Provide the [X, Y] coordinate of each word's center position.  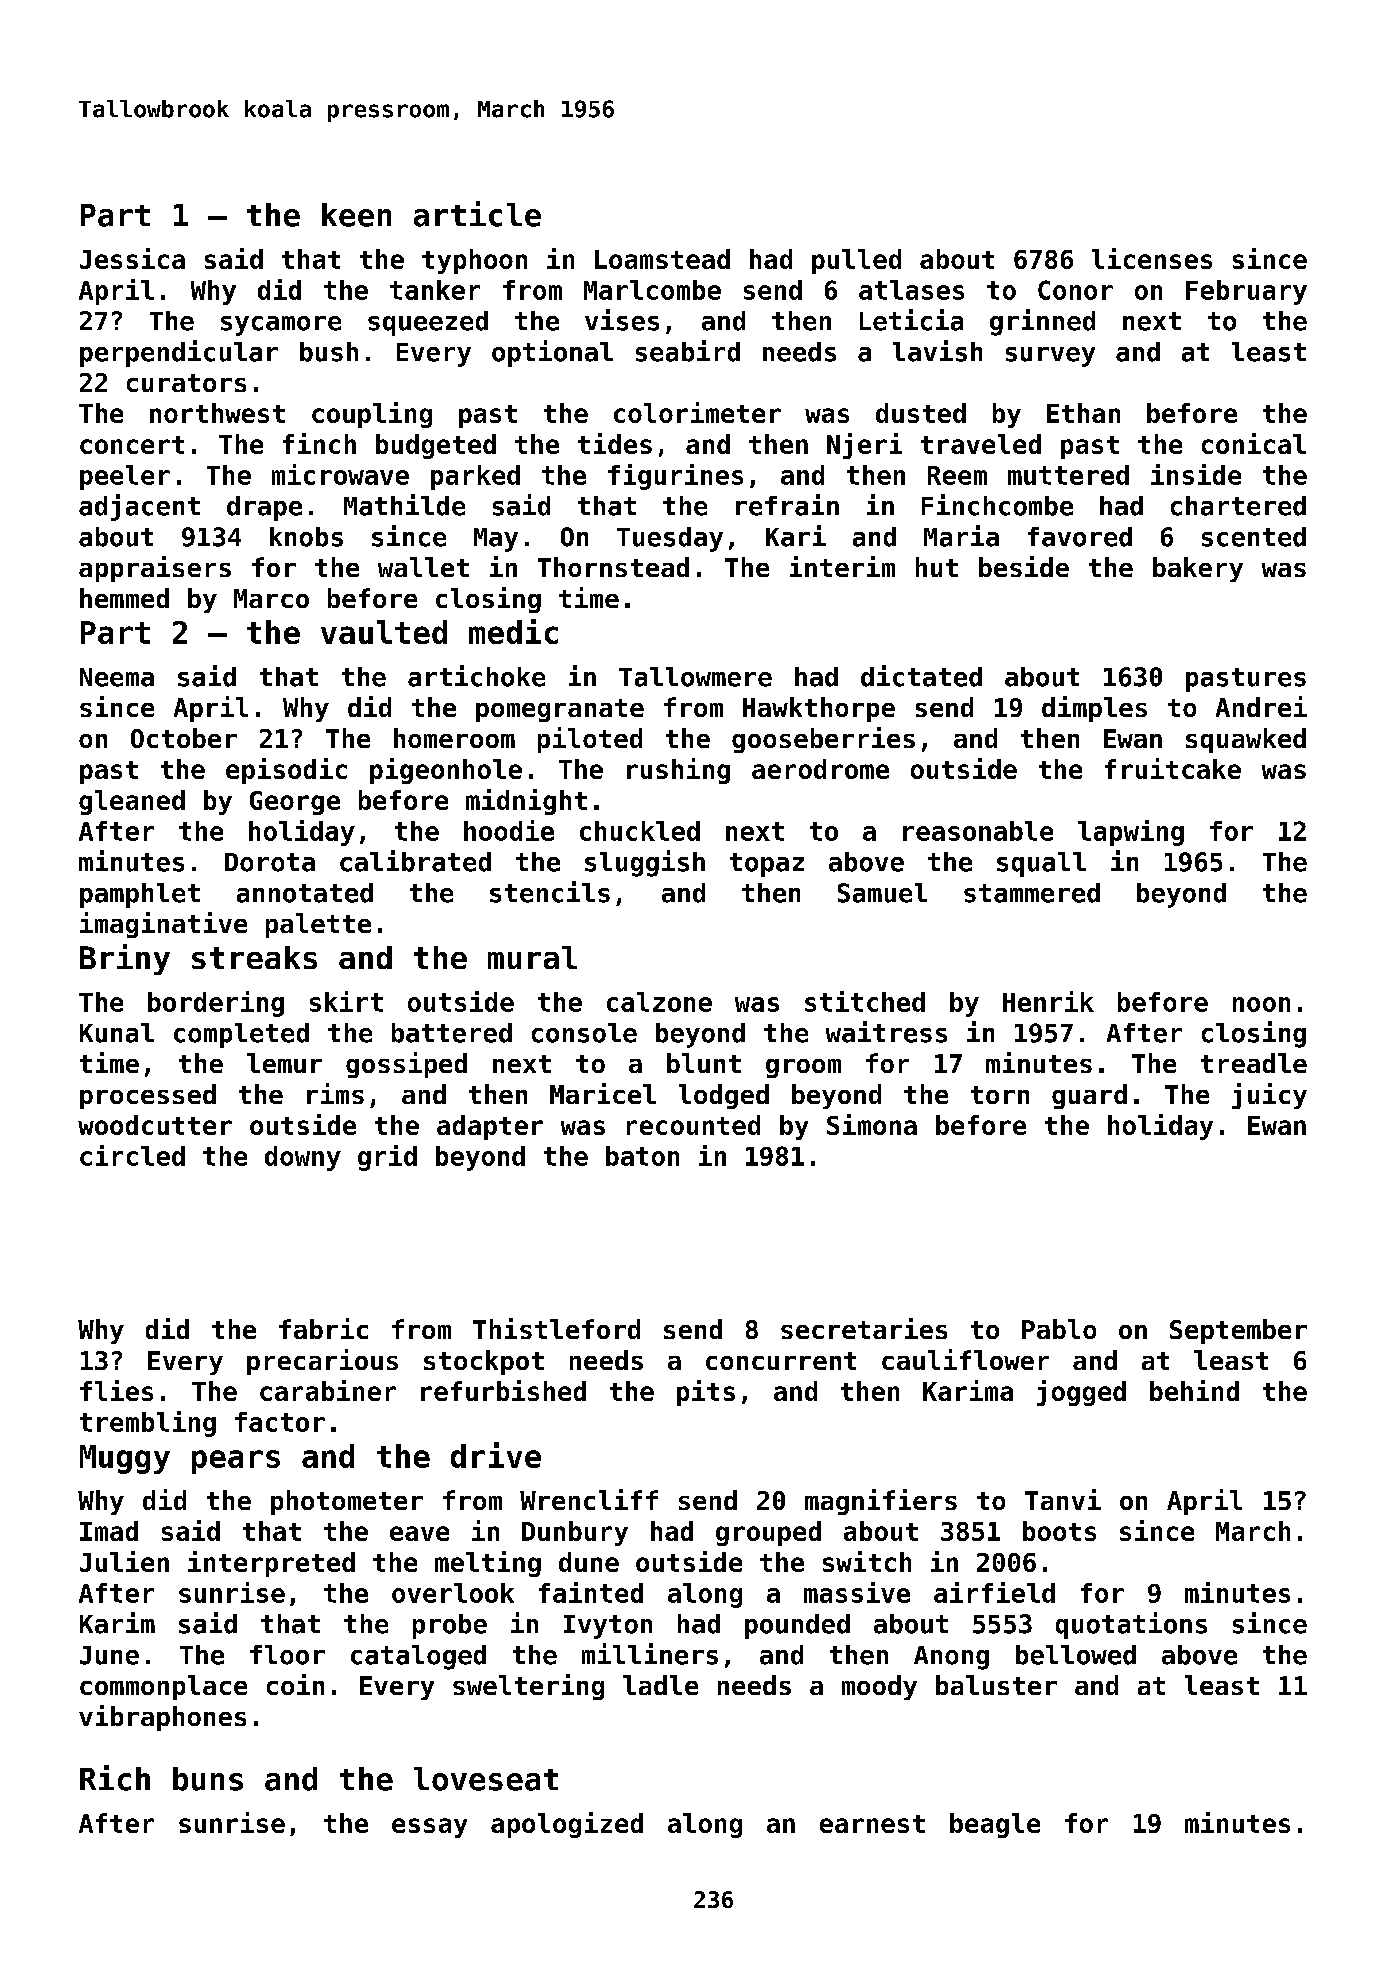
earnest [872, 1824]
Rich [115, 1778]
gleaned [132, 802]
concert [132, 445]
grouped [768, 1533]
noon [1261, 1004]
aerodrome [820, 769]
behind [1194, 1390]
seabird [688, 351]
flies [116, 1390]
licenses [1152, 258]
